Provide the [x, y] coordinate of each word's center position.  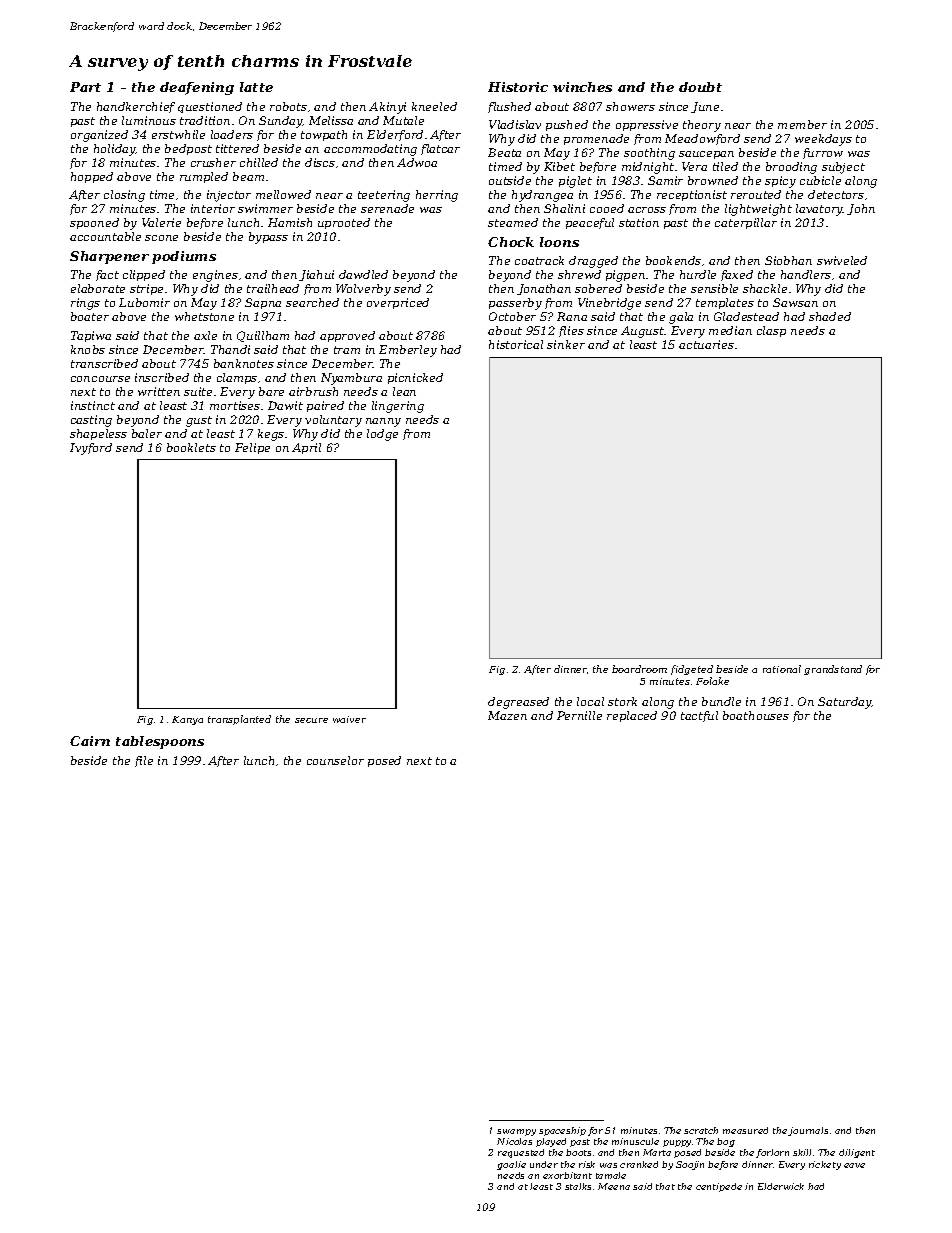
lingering [398, 407]
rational [782, 669]
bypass [268, 238]
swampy [516, 1132]
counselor [335, 760]
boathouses [756, 715]
